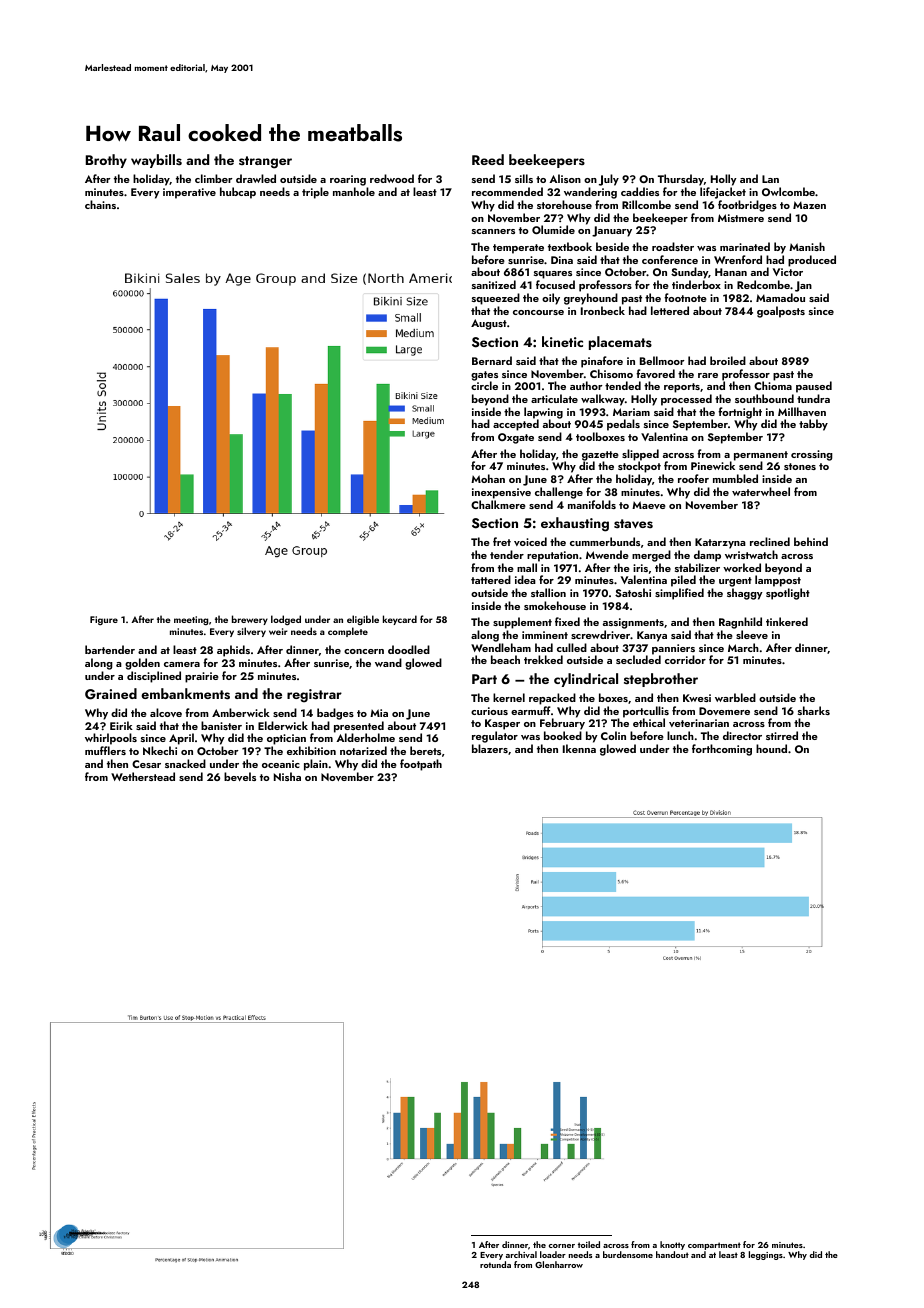  Describe the element at coordinates (800, 466) in the document. I see `stones` at that location.
